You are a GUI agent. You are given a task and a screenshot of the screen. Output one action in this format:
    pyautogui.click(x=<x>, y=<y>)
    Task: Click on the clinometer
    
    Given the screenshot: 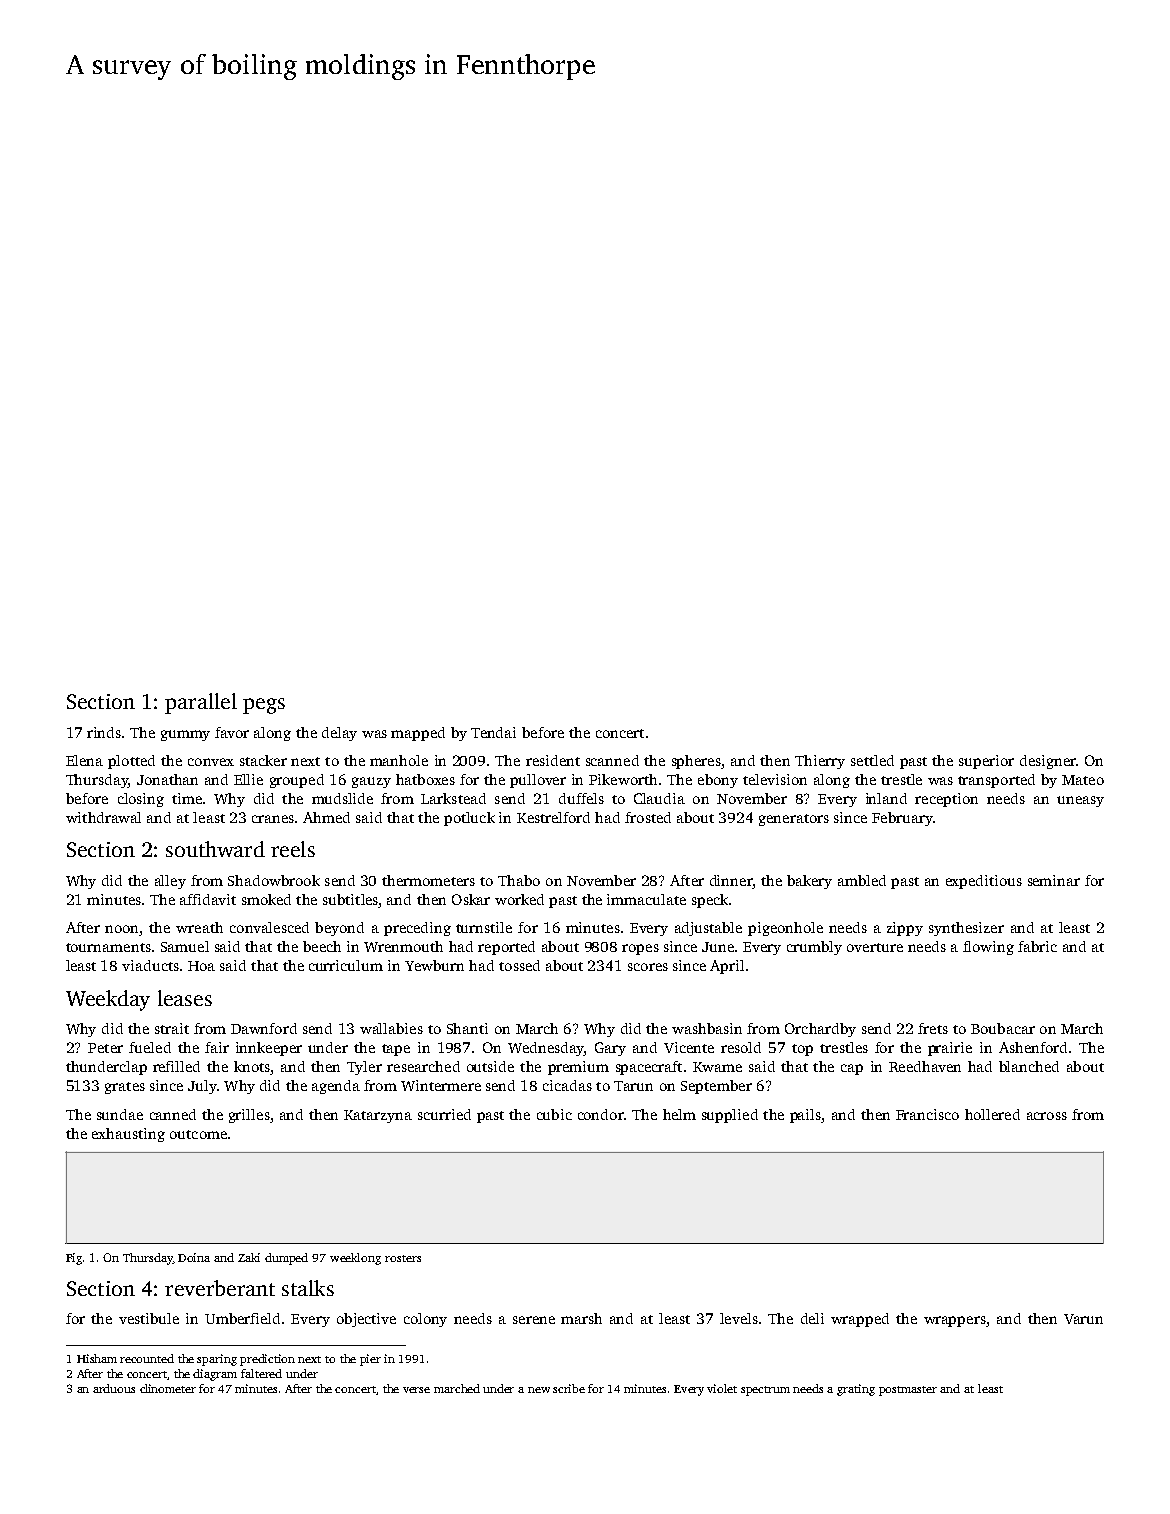 What is the action you would take?
    pyautogui.click(x=168, y=1388)
